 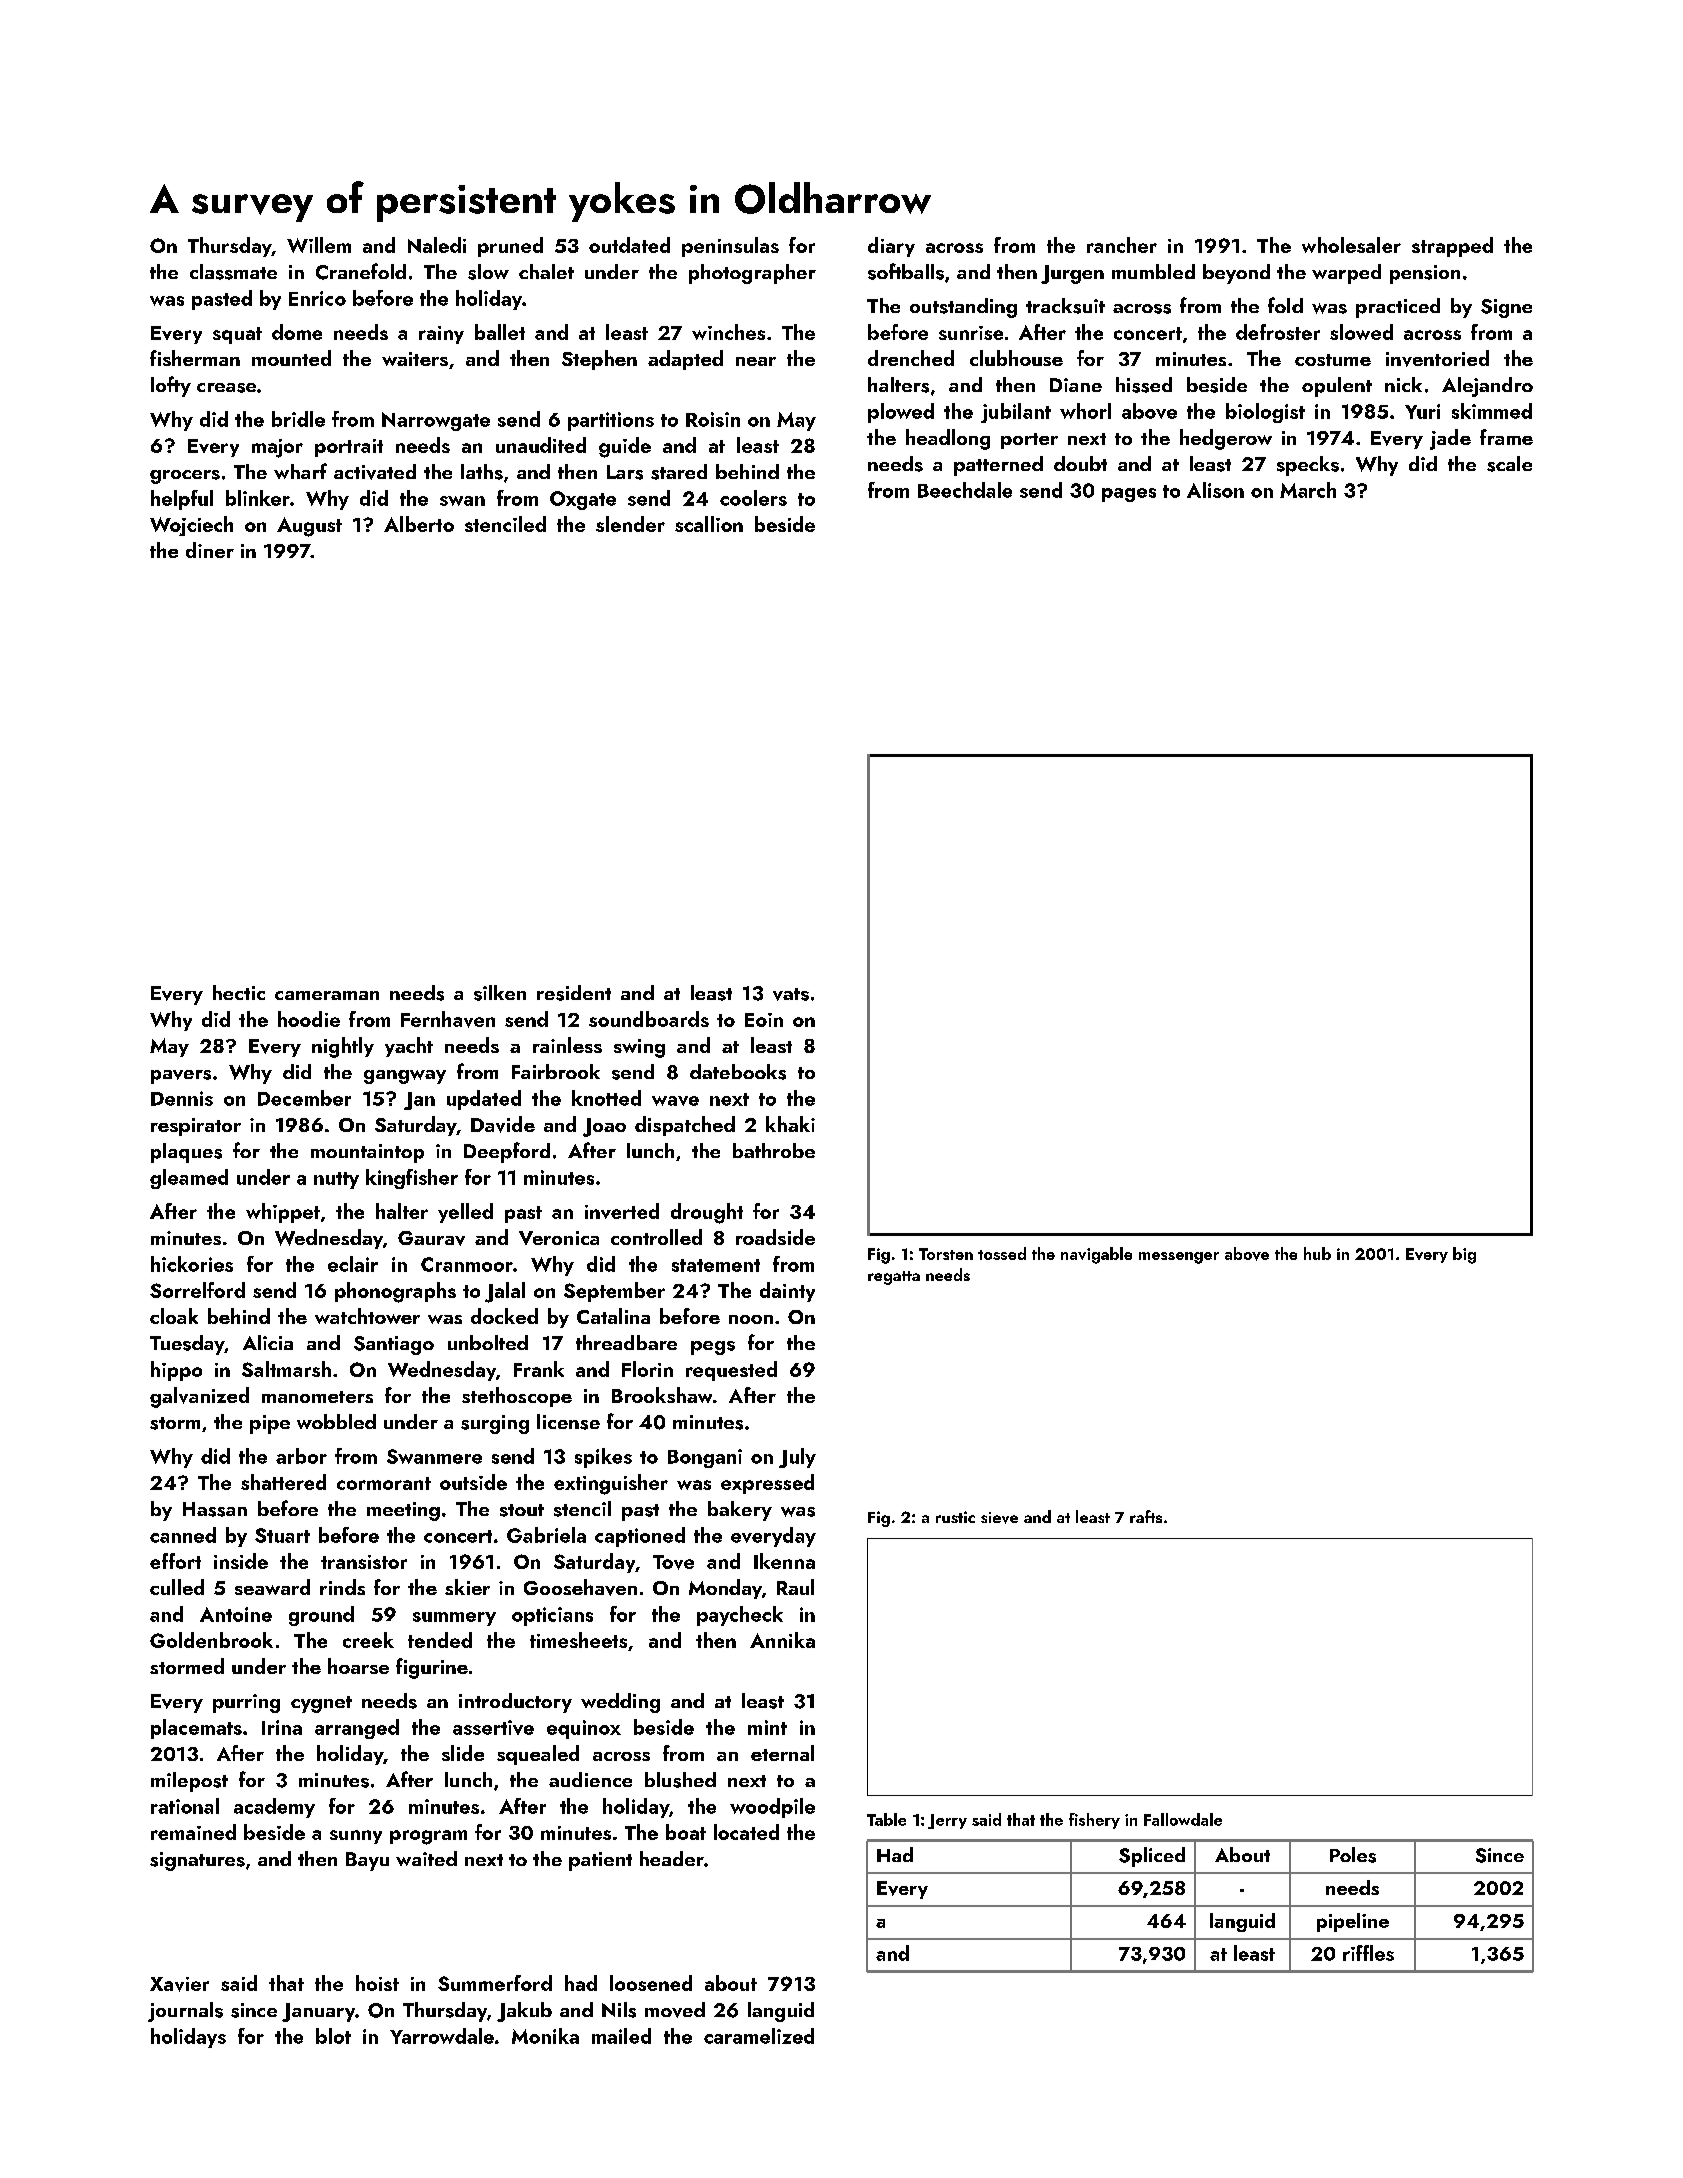 What do you see at coordinates (1487, 387) in the screenshot?
I see `Alejandro` at bounding box center [1487, 387].
